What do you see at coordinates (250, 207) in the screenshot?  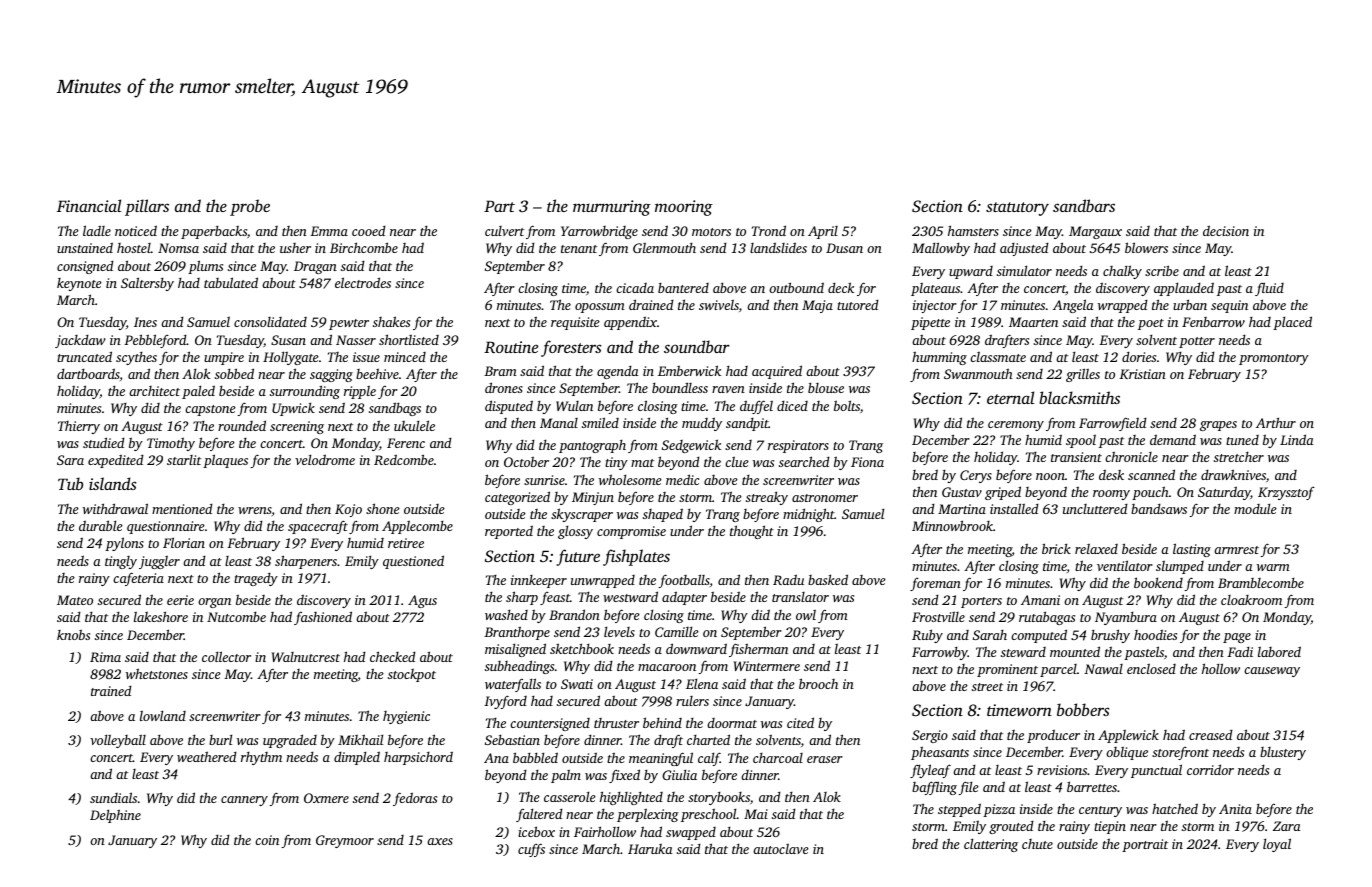 I see `probe` at bounding box center [250, 207].
